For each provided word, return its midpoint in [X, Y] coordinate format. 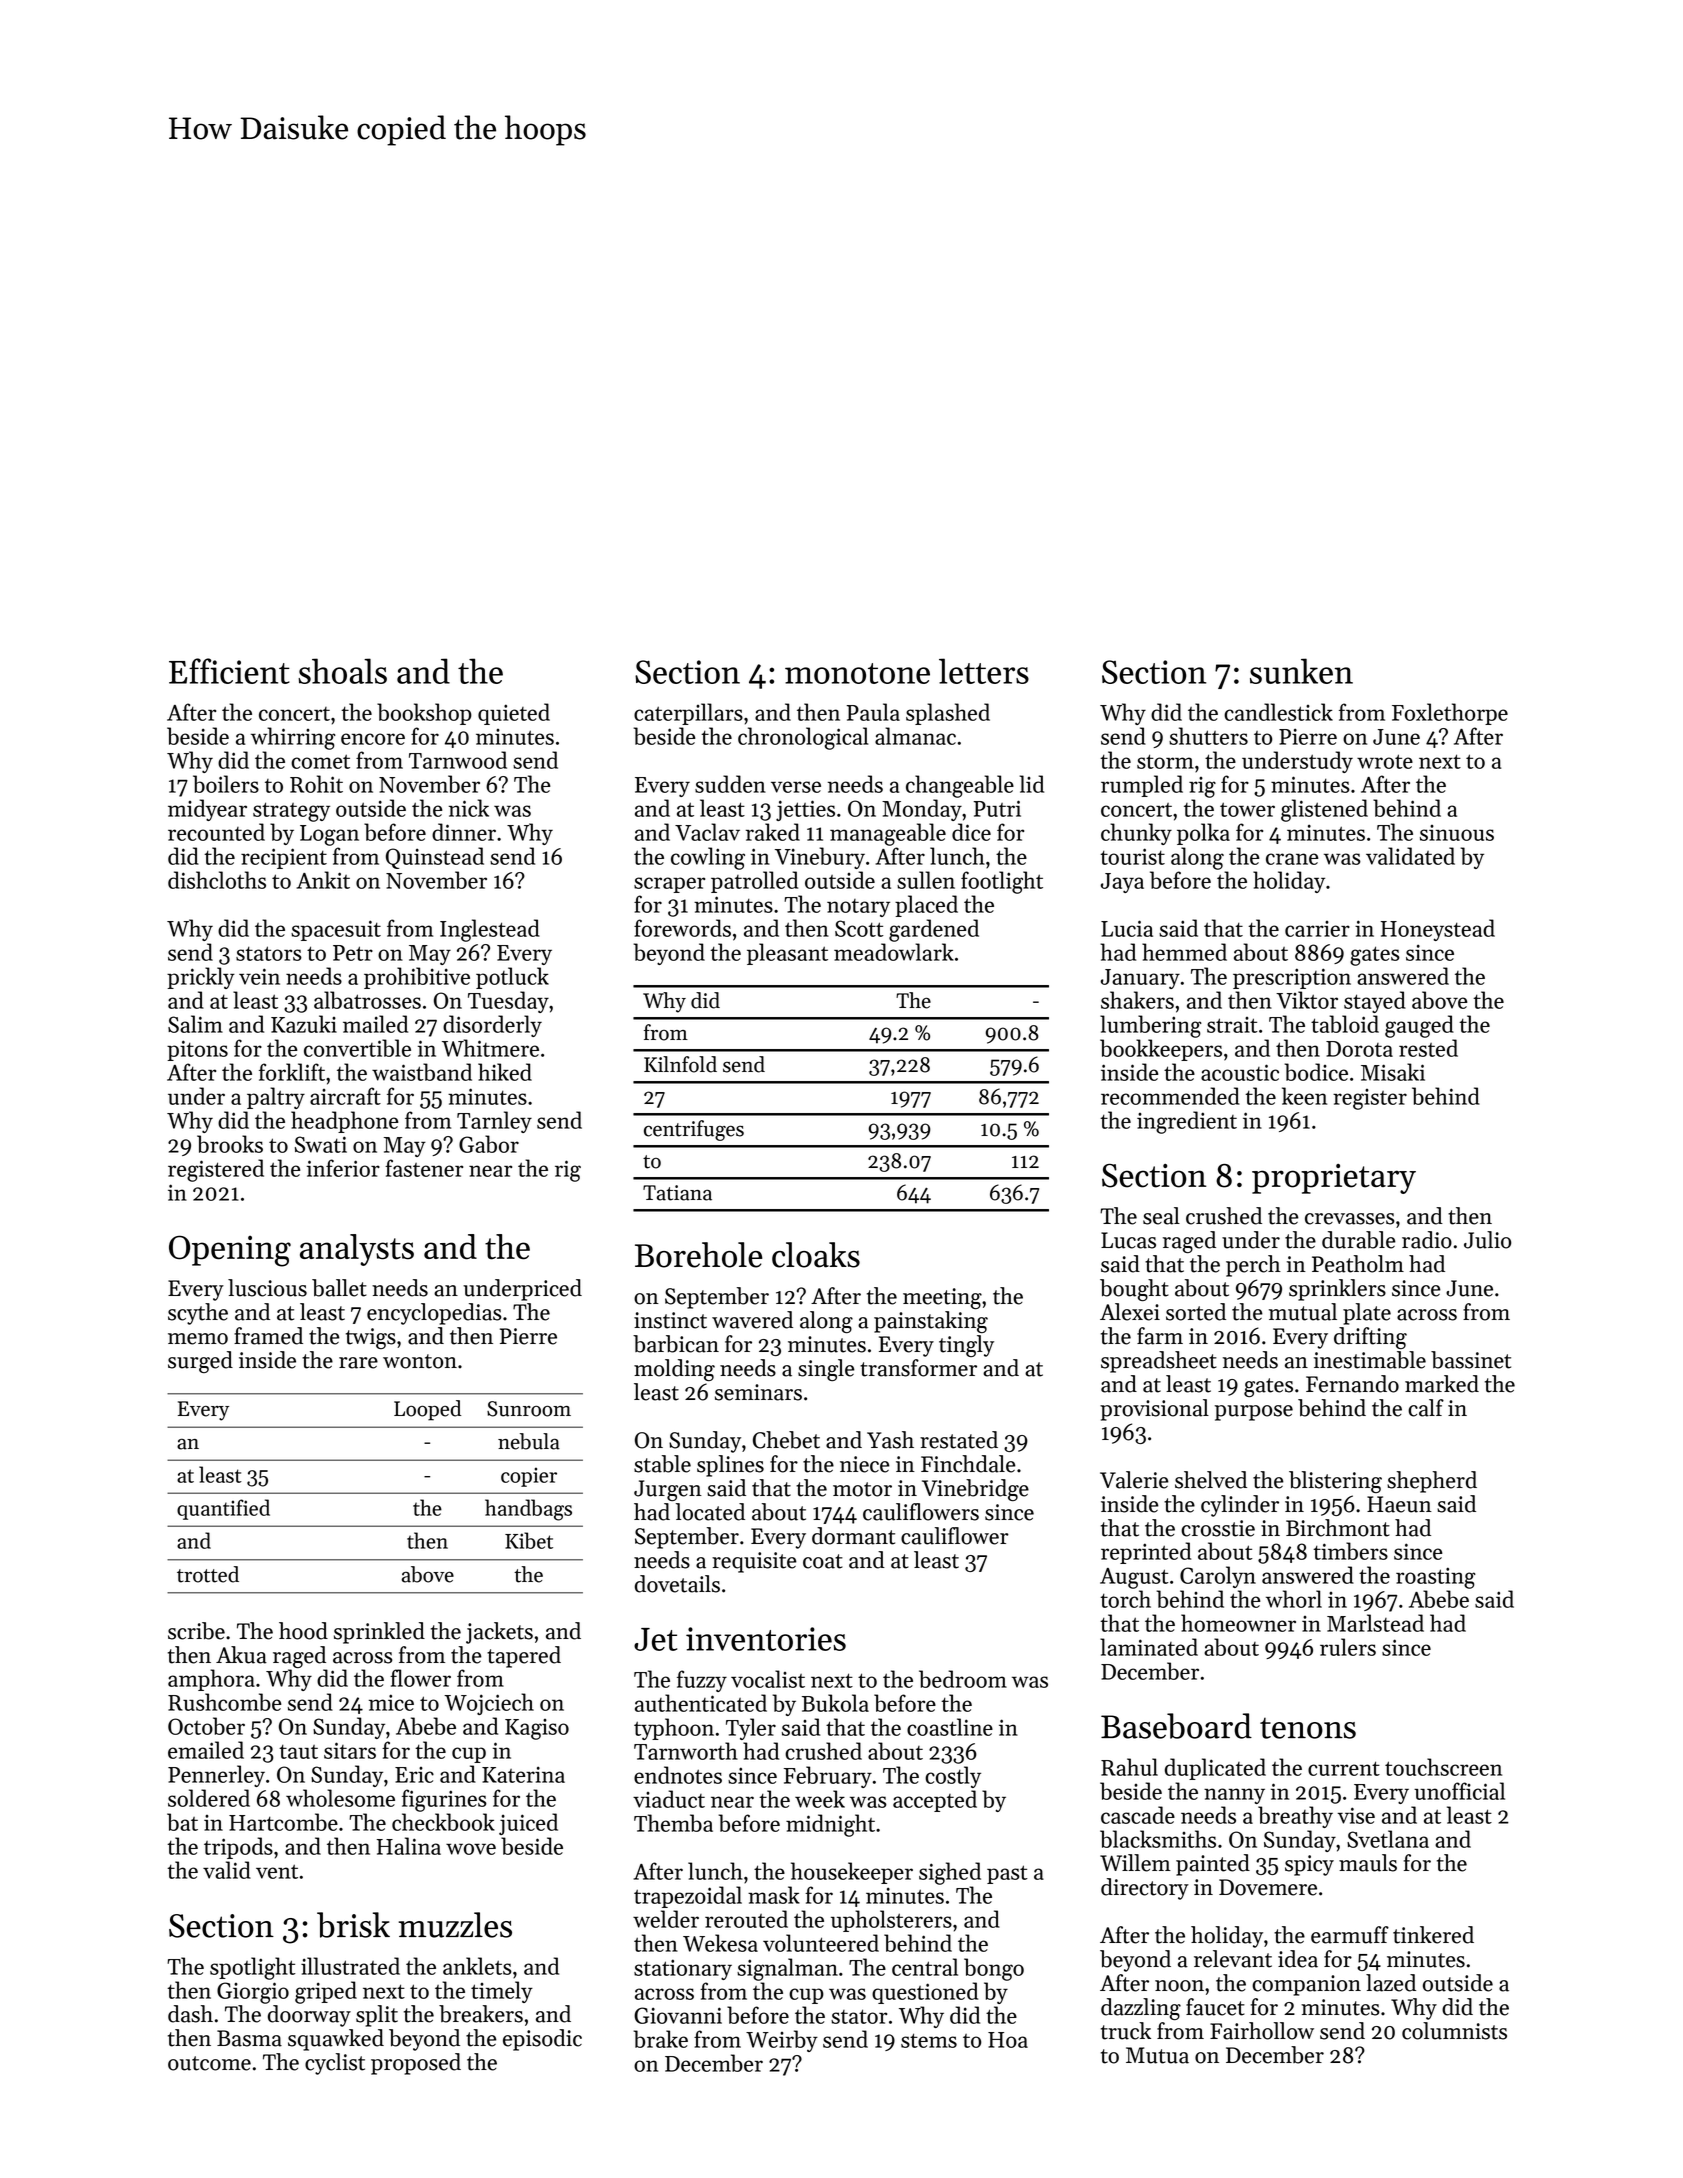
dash [190, 2014]
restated [959, 1440]
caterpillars [688, 714]
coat [823, 1561]
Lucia [1127, 928]
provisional [1154, 1410]
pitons [197, 1050]
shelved [1211, 1480]
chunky [1136, 834]
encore [373, 739]
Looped [427, 1410]
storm [1165, 761]
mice [391, 1702]
